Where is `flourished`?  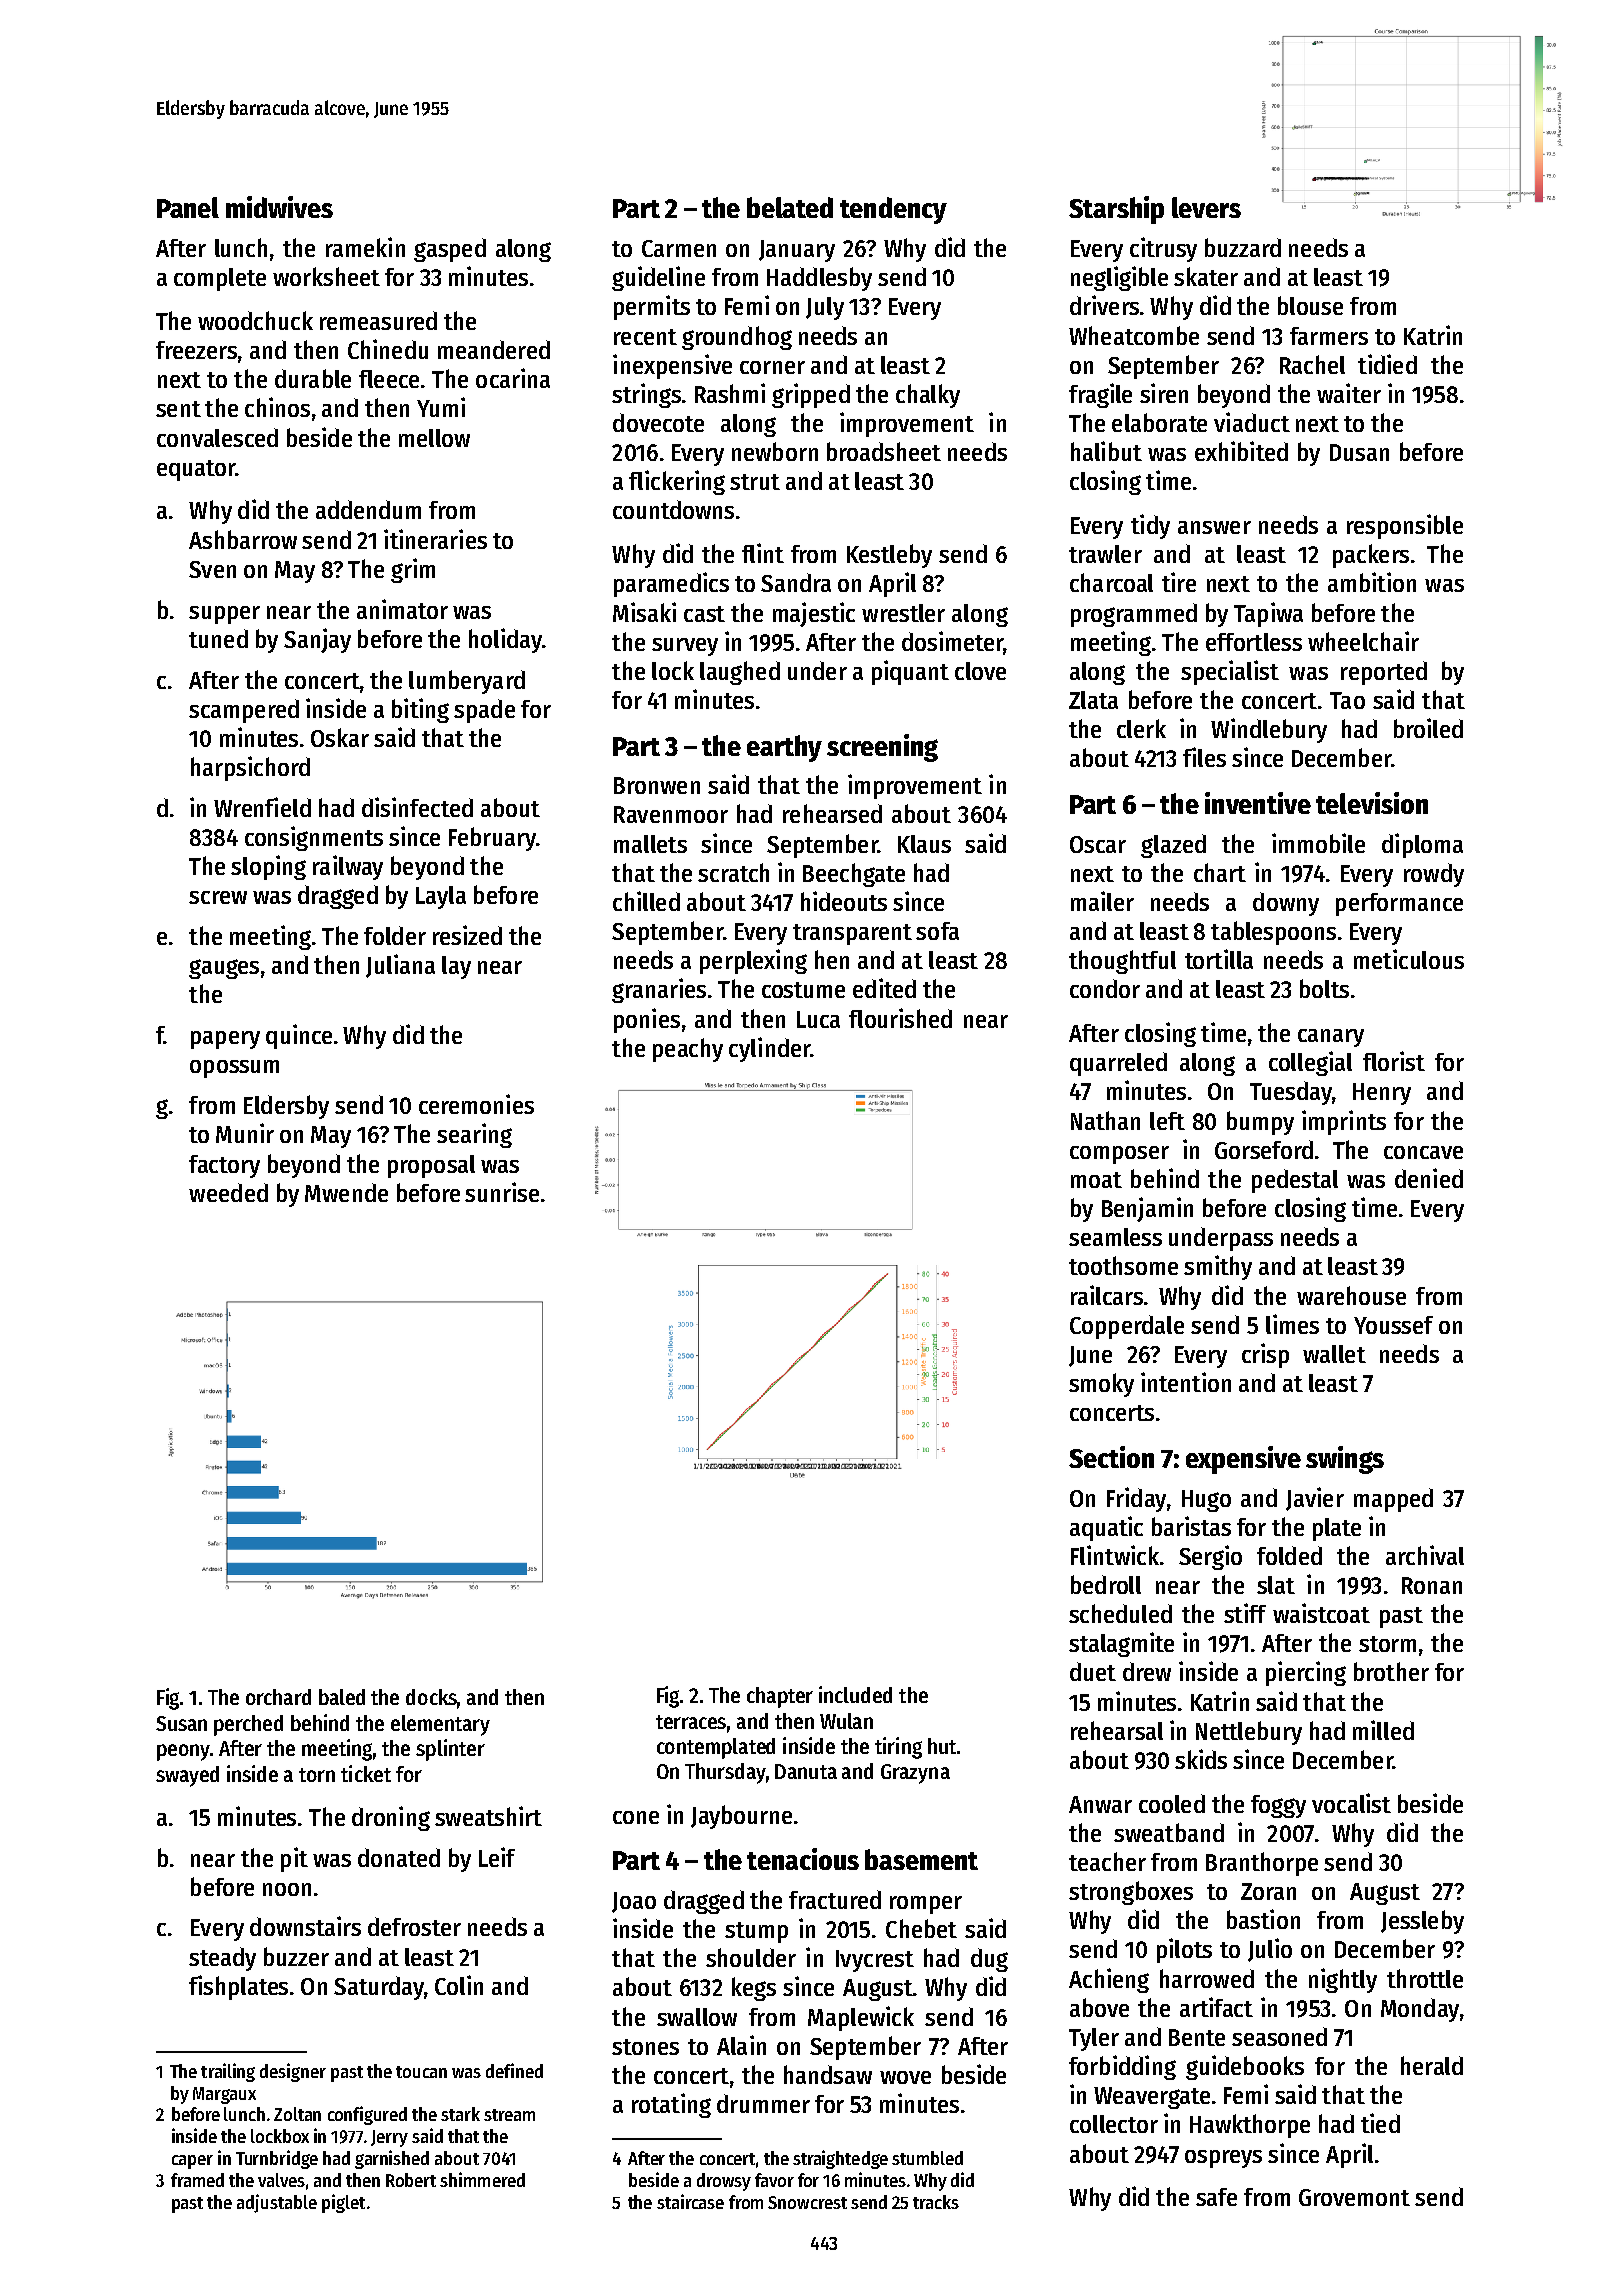
flourished is located at coordinates (900, 1018).
